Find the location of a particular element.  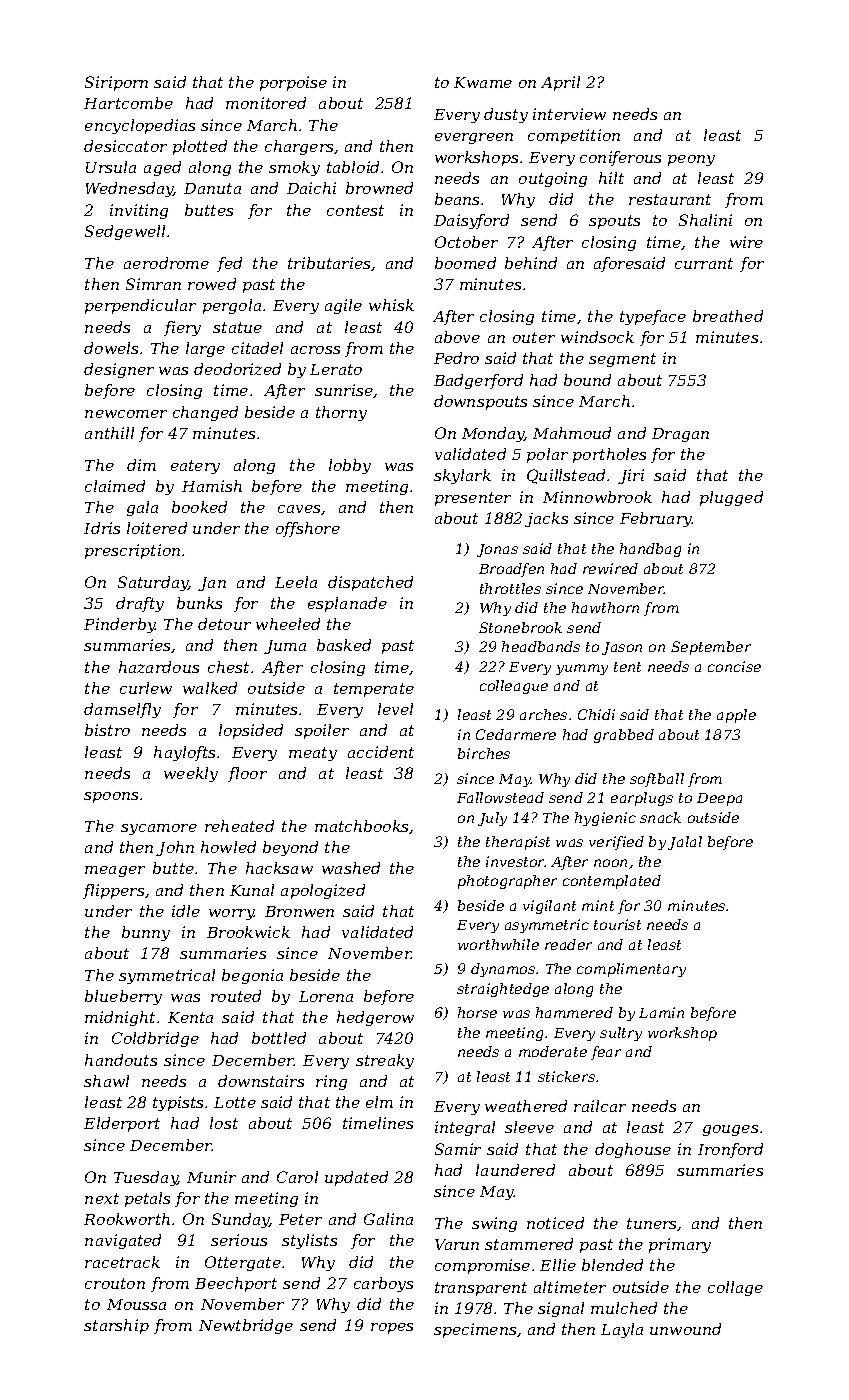

Dragan is located at coordinates (680, 435).
